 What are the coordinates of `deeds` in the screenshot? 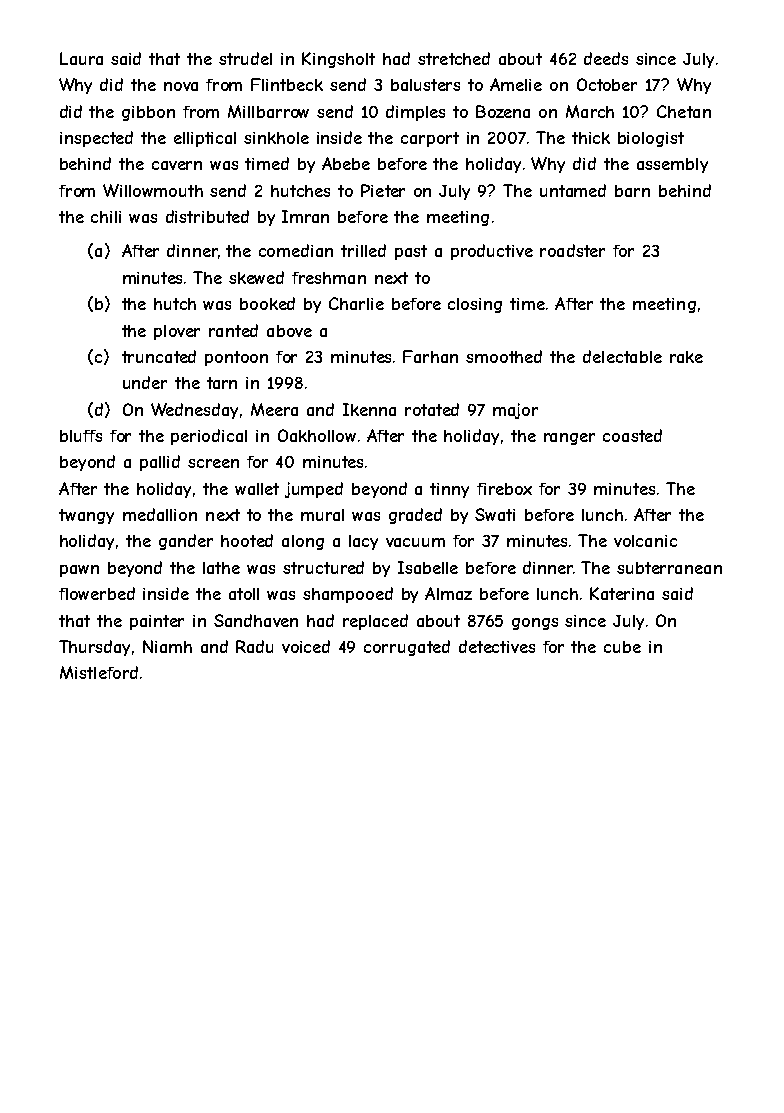 It's located at (606, 58).
